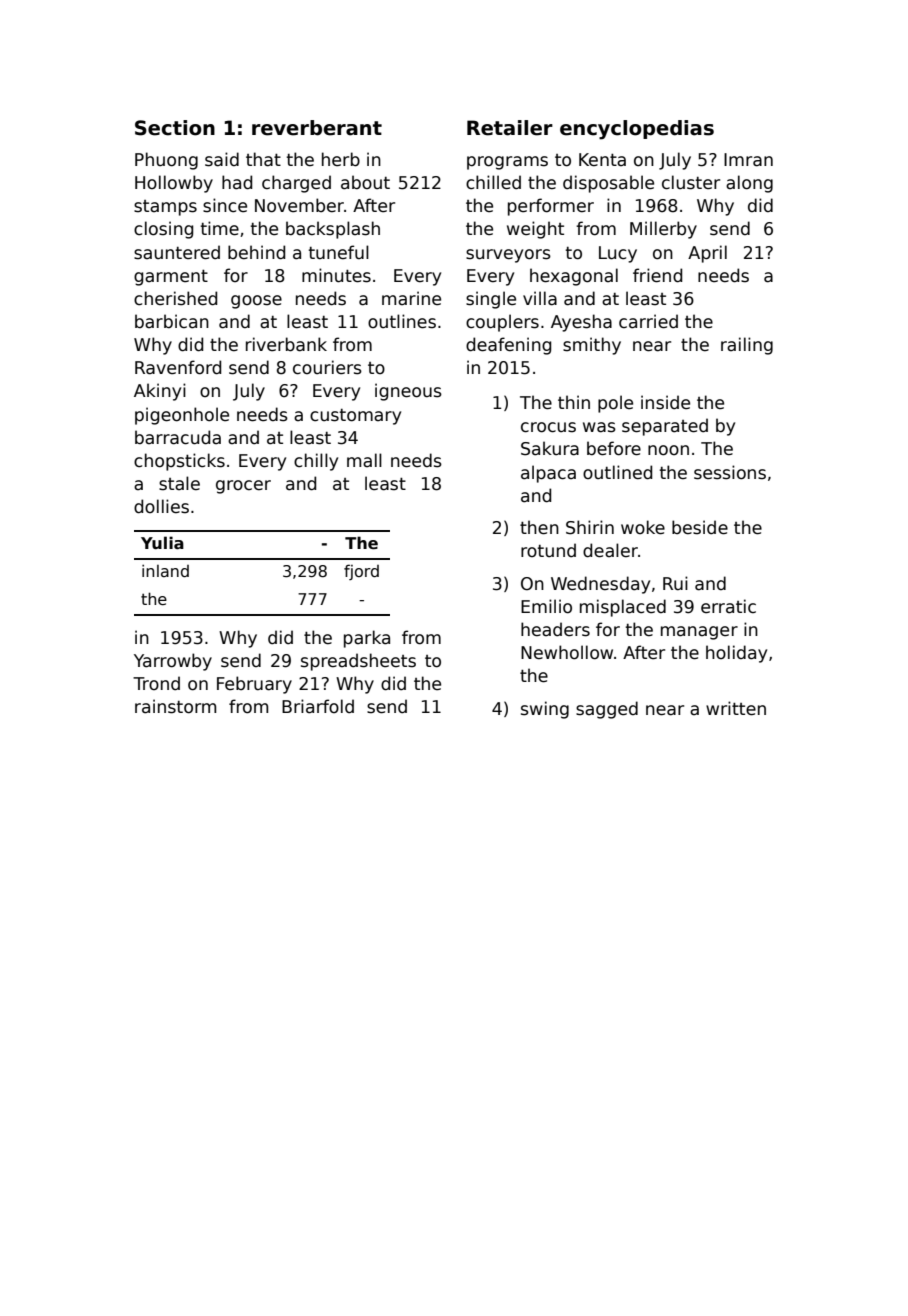 This screenshot has width=908, height=1316. I want to click on parka, so click(367, 639).
